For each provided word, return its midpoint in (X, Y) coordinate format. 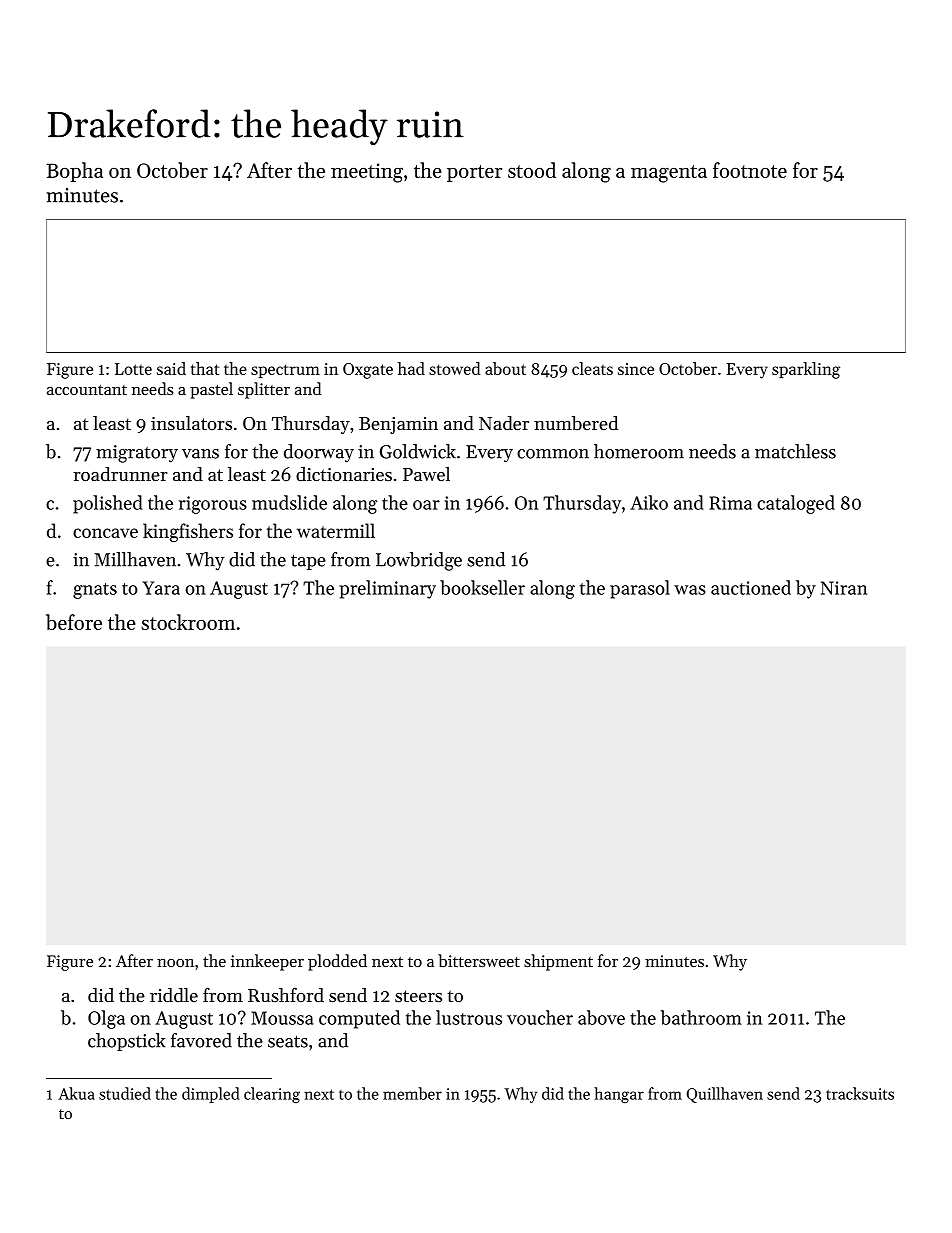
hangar (619, 1095)
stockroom (188, 622)
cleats (592, 368)
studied (125, 1093)
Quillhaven (725, 1095)
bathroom (701, 1017)
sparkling (806, 370)
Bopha (75, 172)
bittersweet (479, 960)
